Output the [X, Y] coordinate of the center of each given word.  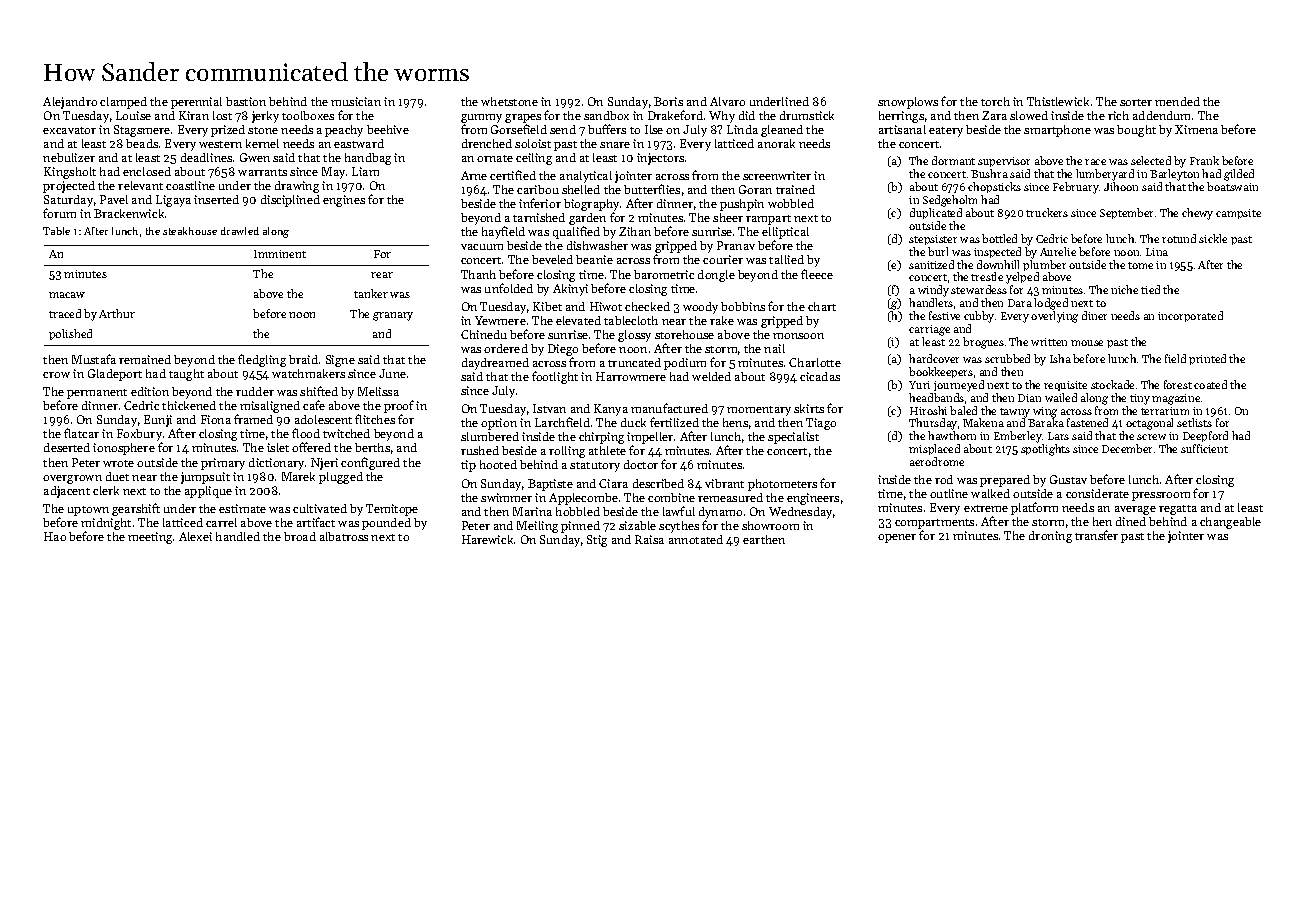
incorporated [1190, 316]
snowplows [908, 103]
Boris [668, 101]
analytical [586, 177]
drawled [240, 231]
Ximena [1196, 129]
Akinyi [570, 290]
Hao [55, 536]
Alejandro [70, 103]
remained [145, 359]
